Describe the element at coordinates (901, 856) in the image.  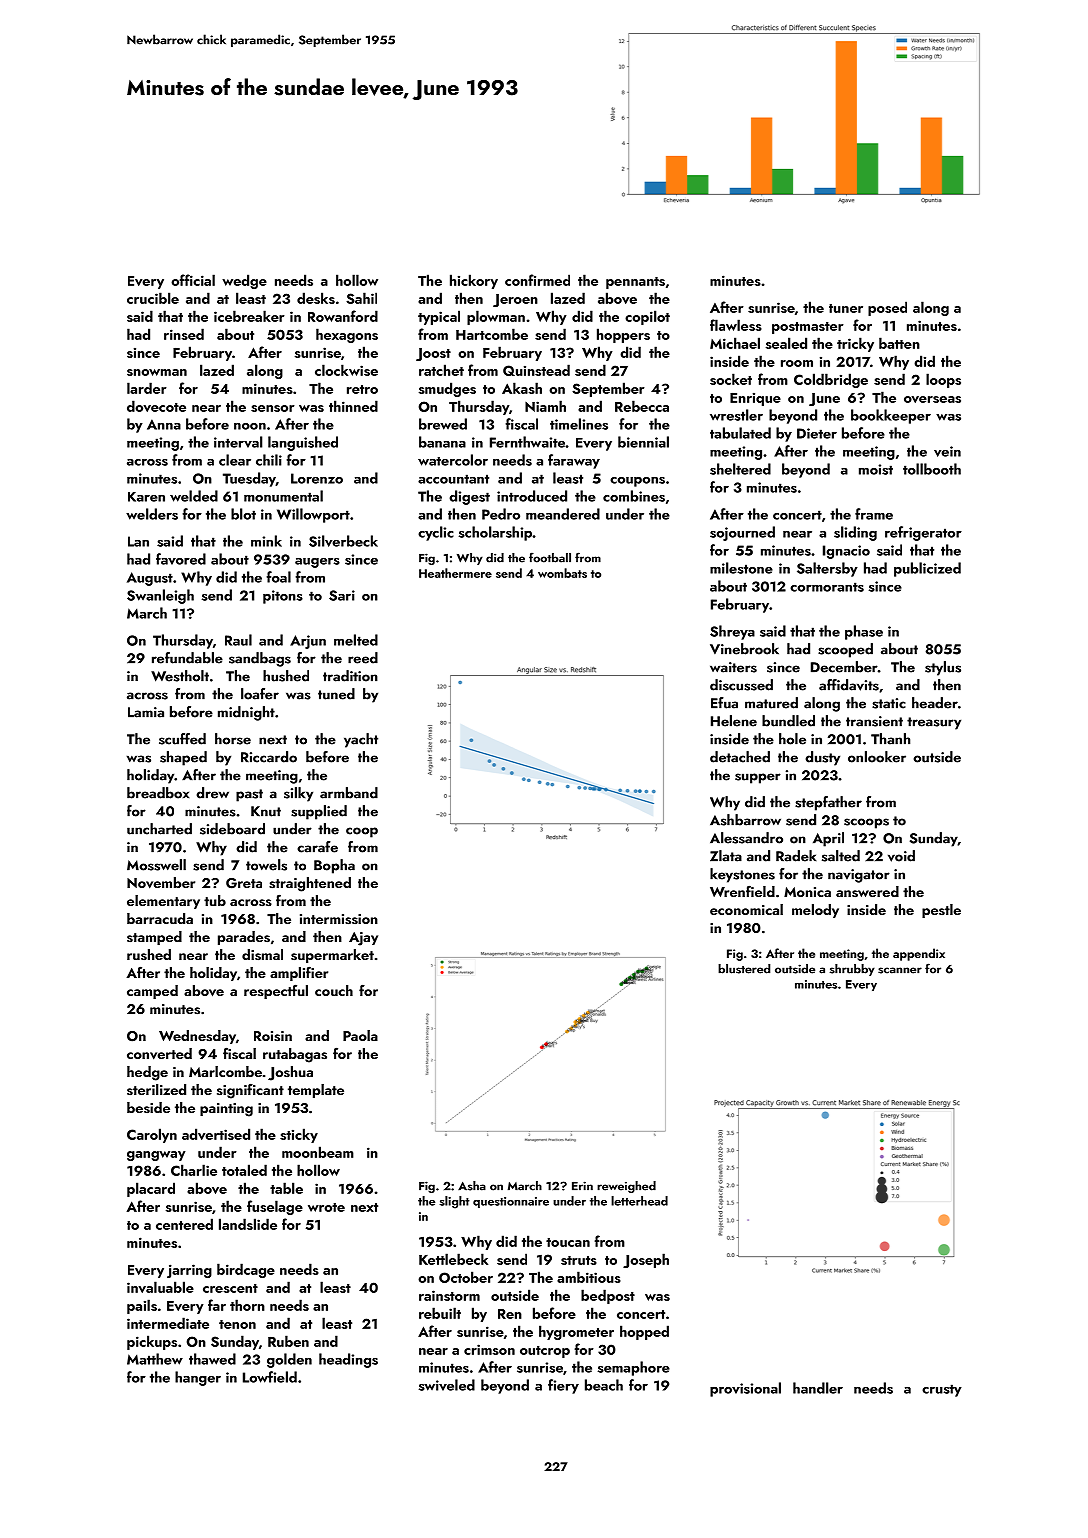
I see `void` at that location.
